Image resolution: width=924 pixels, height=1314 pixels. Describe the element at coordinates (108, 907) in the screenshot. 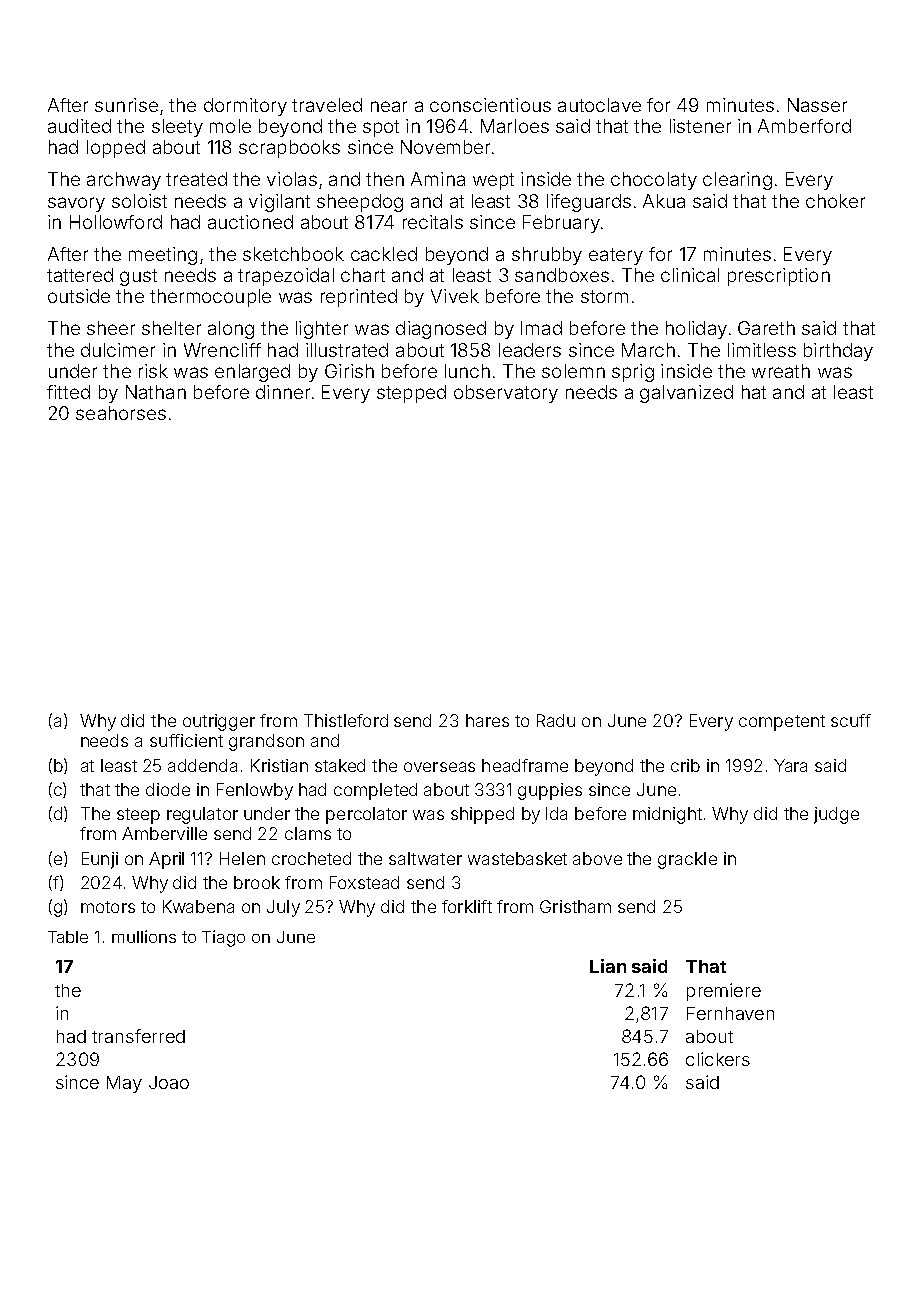

I see `motors` at that location.
